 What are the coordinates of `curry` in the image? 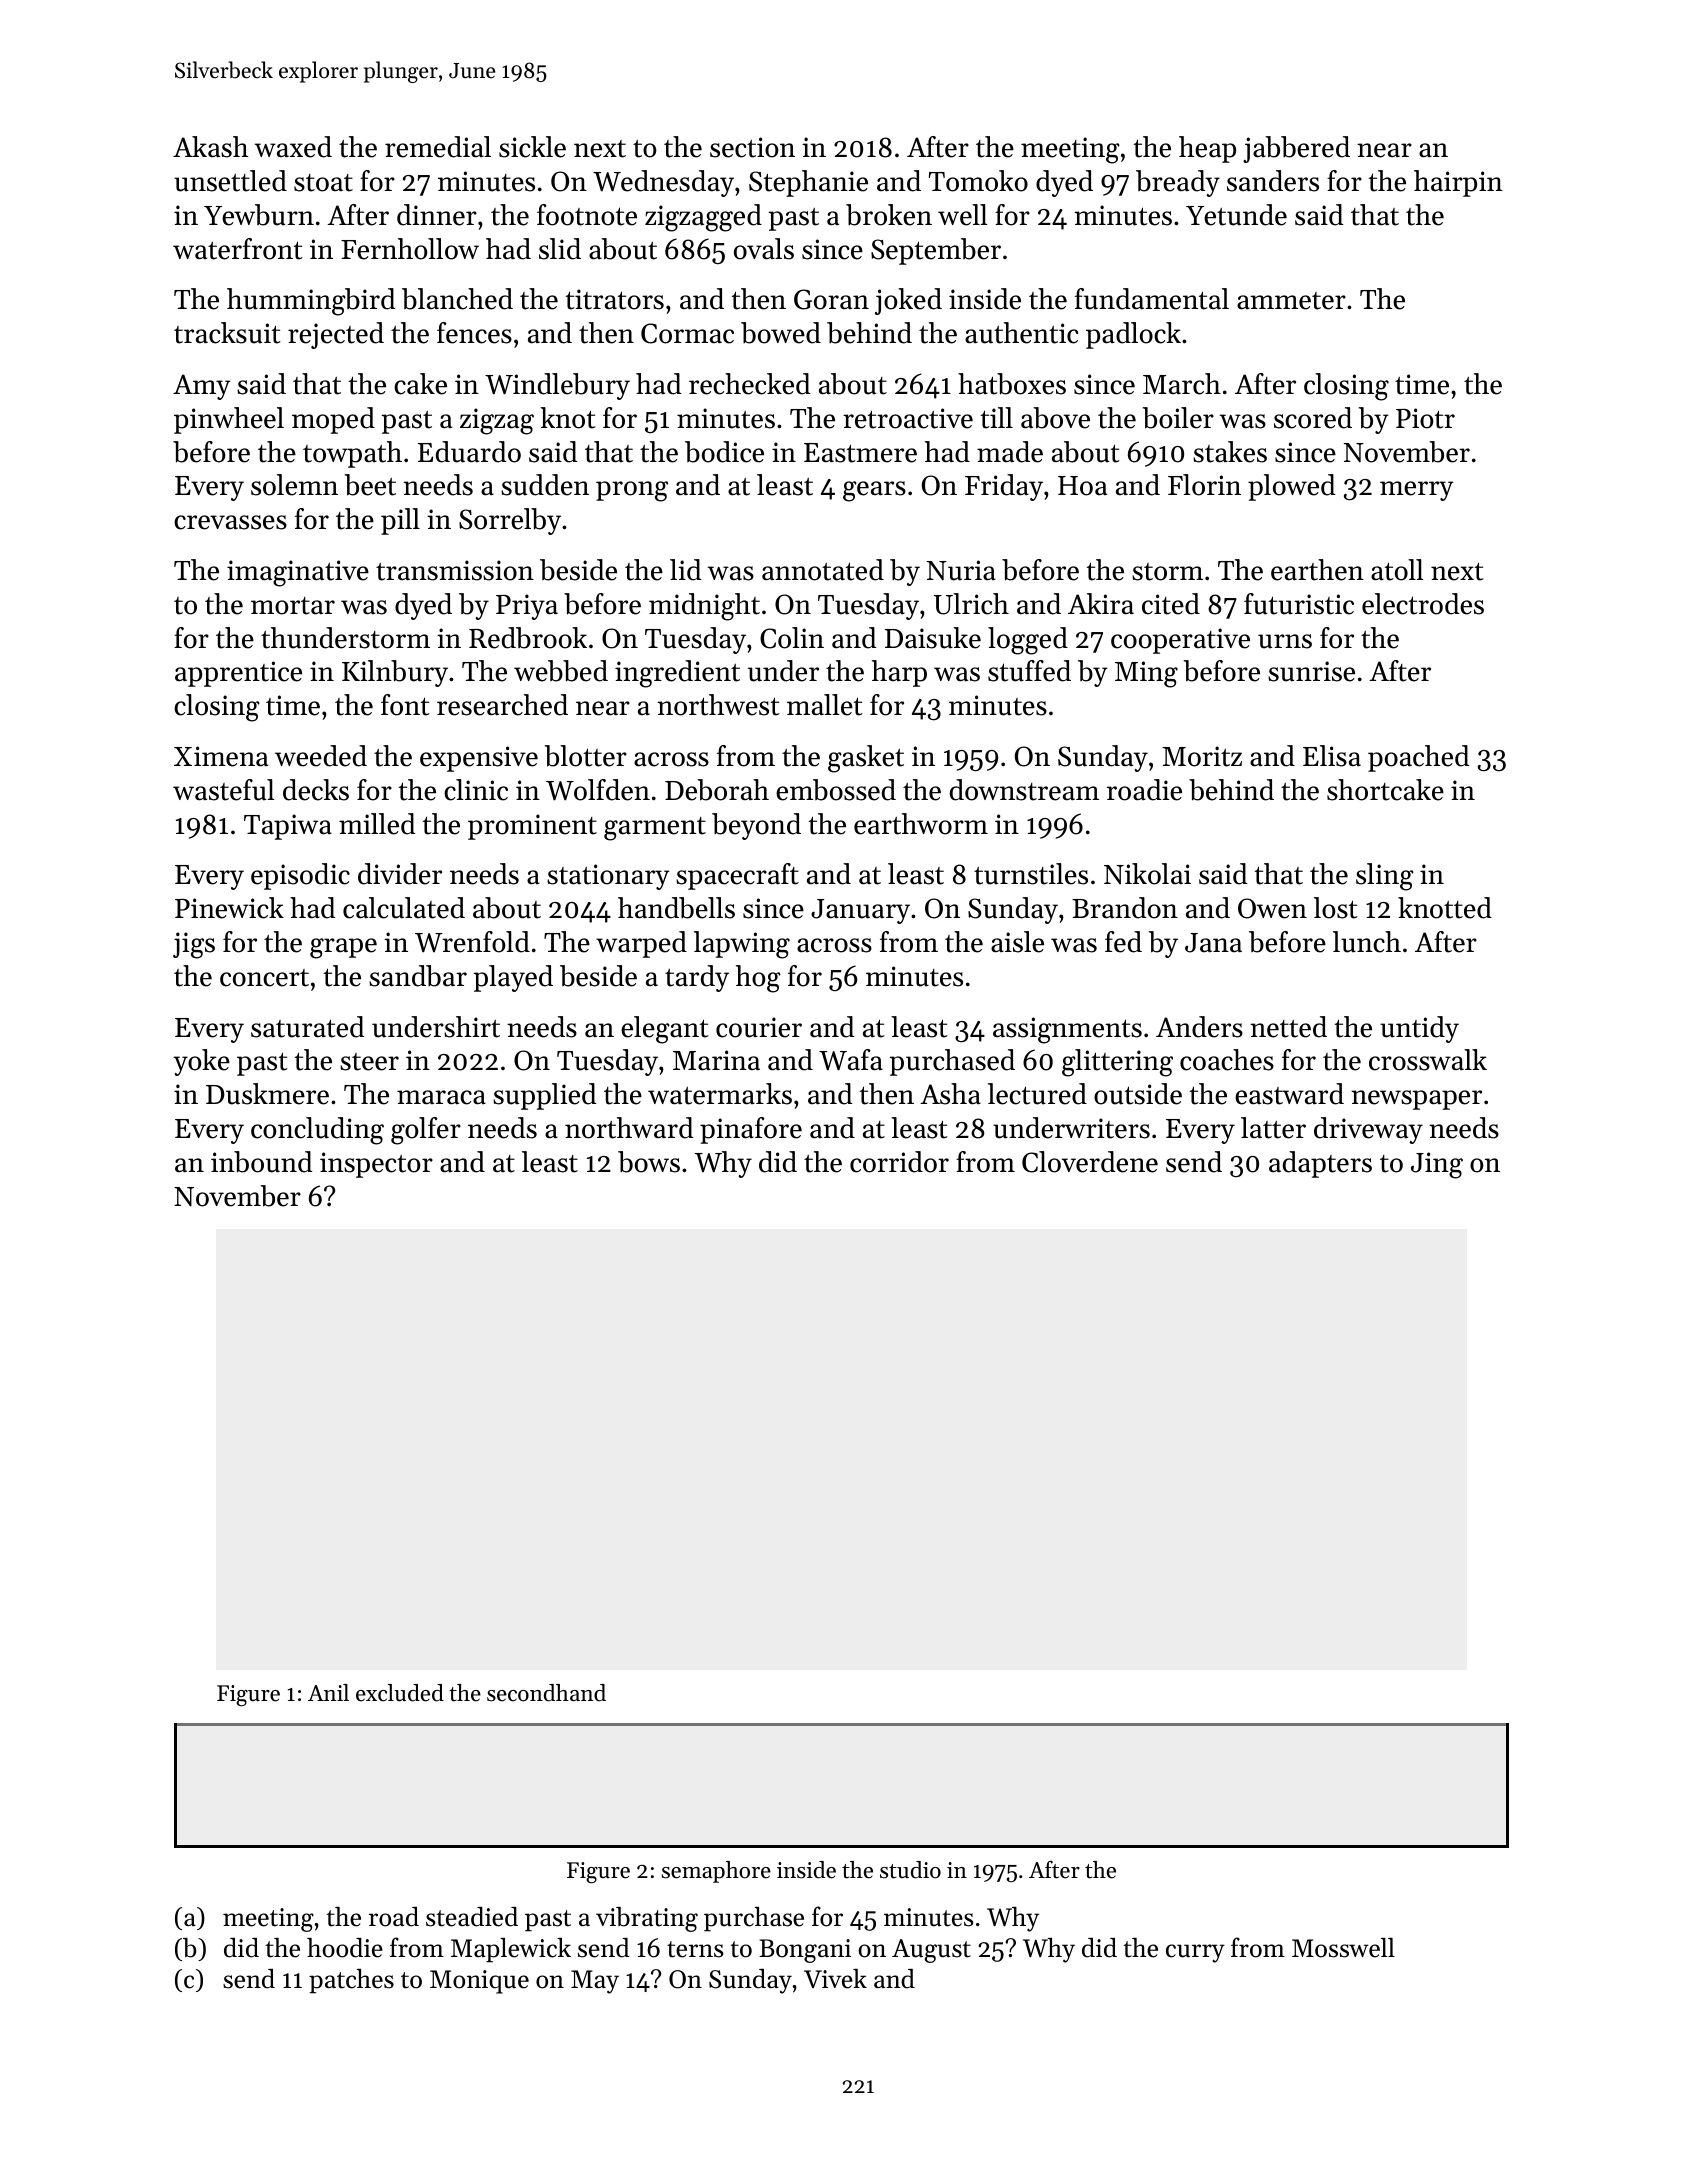 It's located at (1195, 1953).
